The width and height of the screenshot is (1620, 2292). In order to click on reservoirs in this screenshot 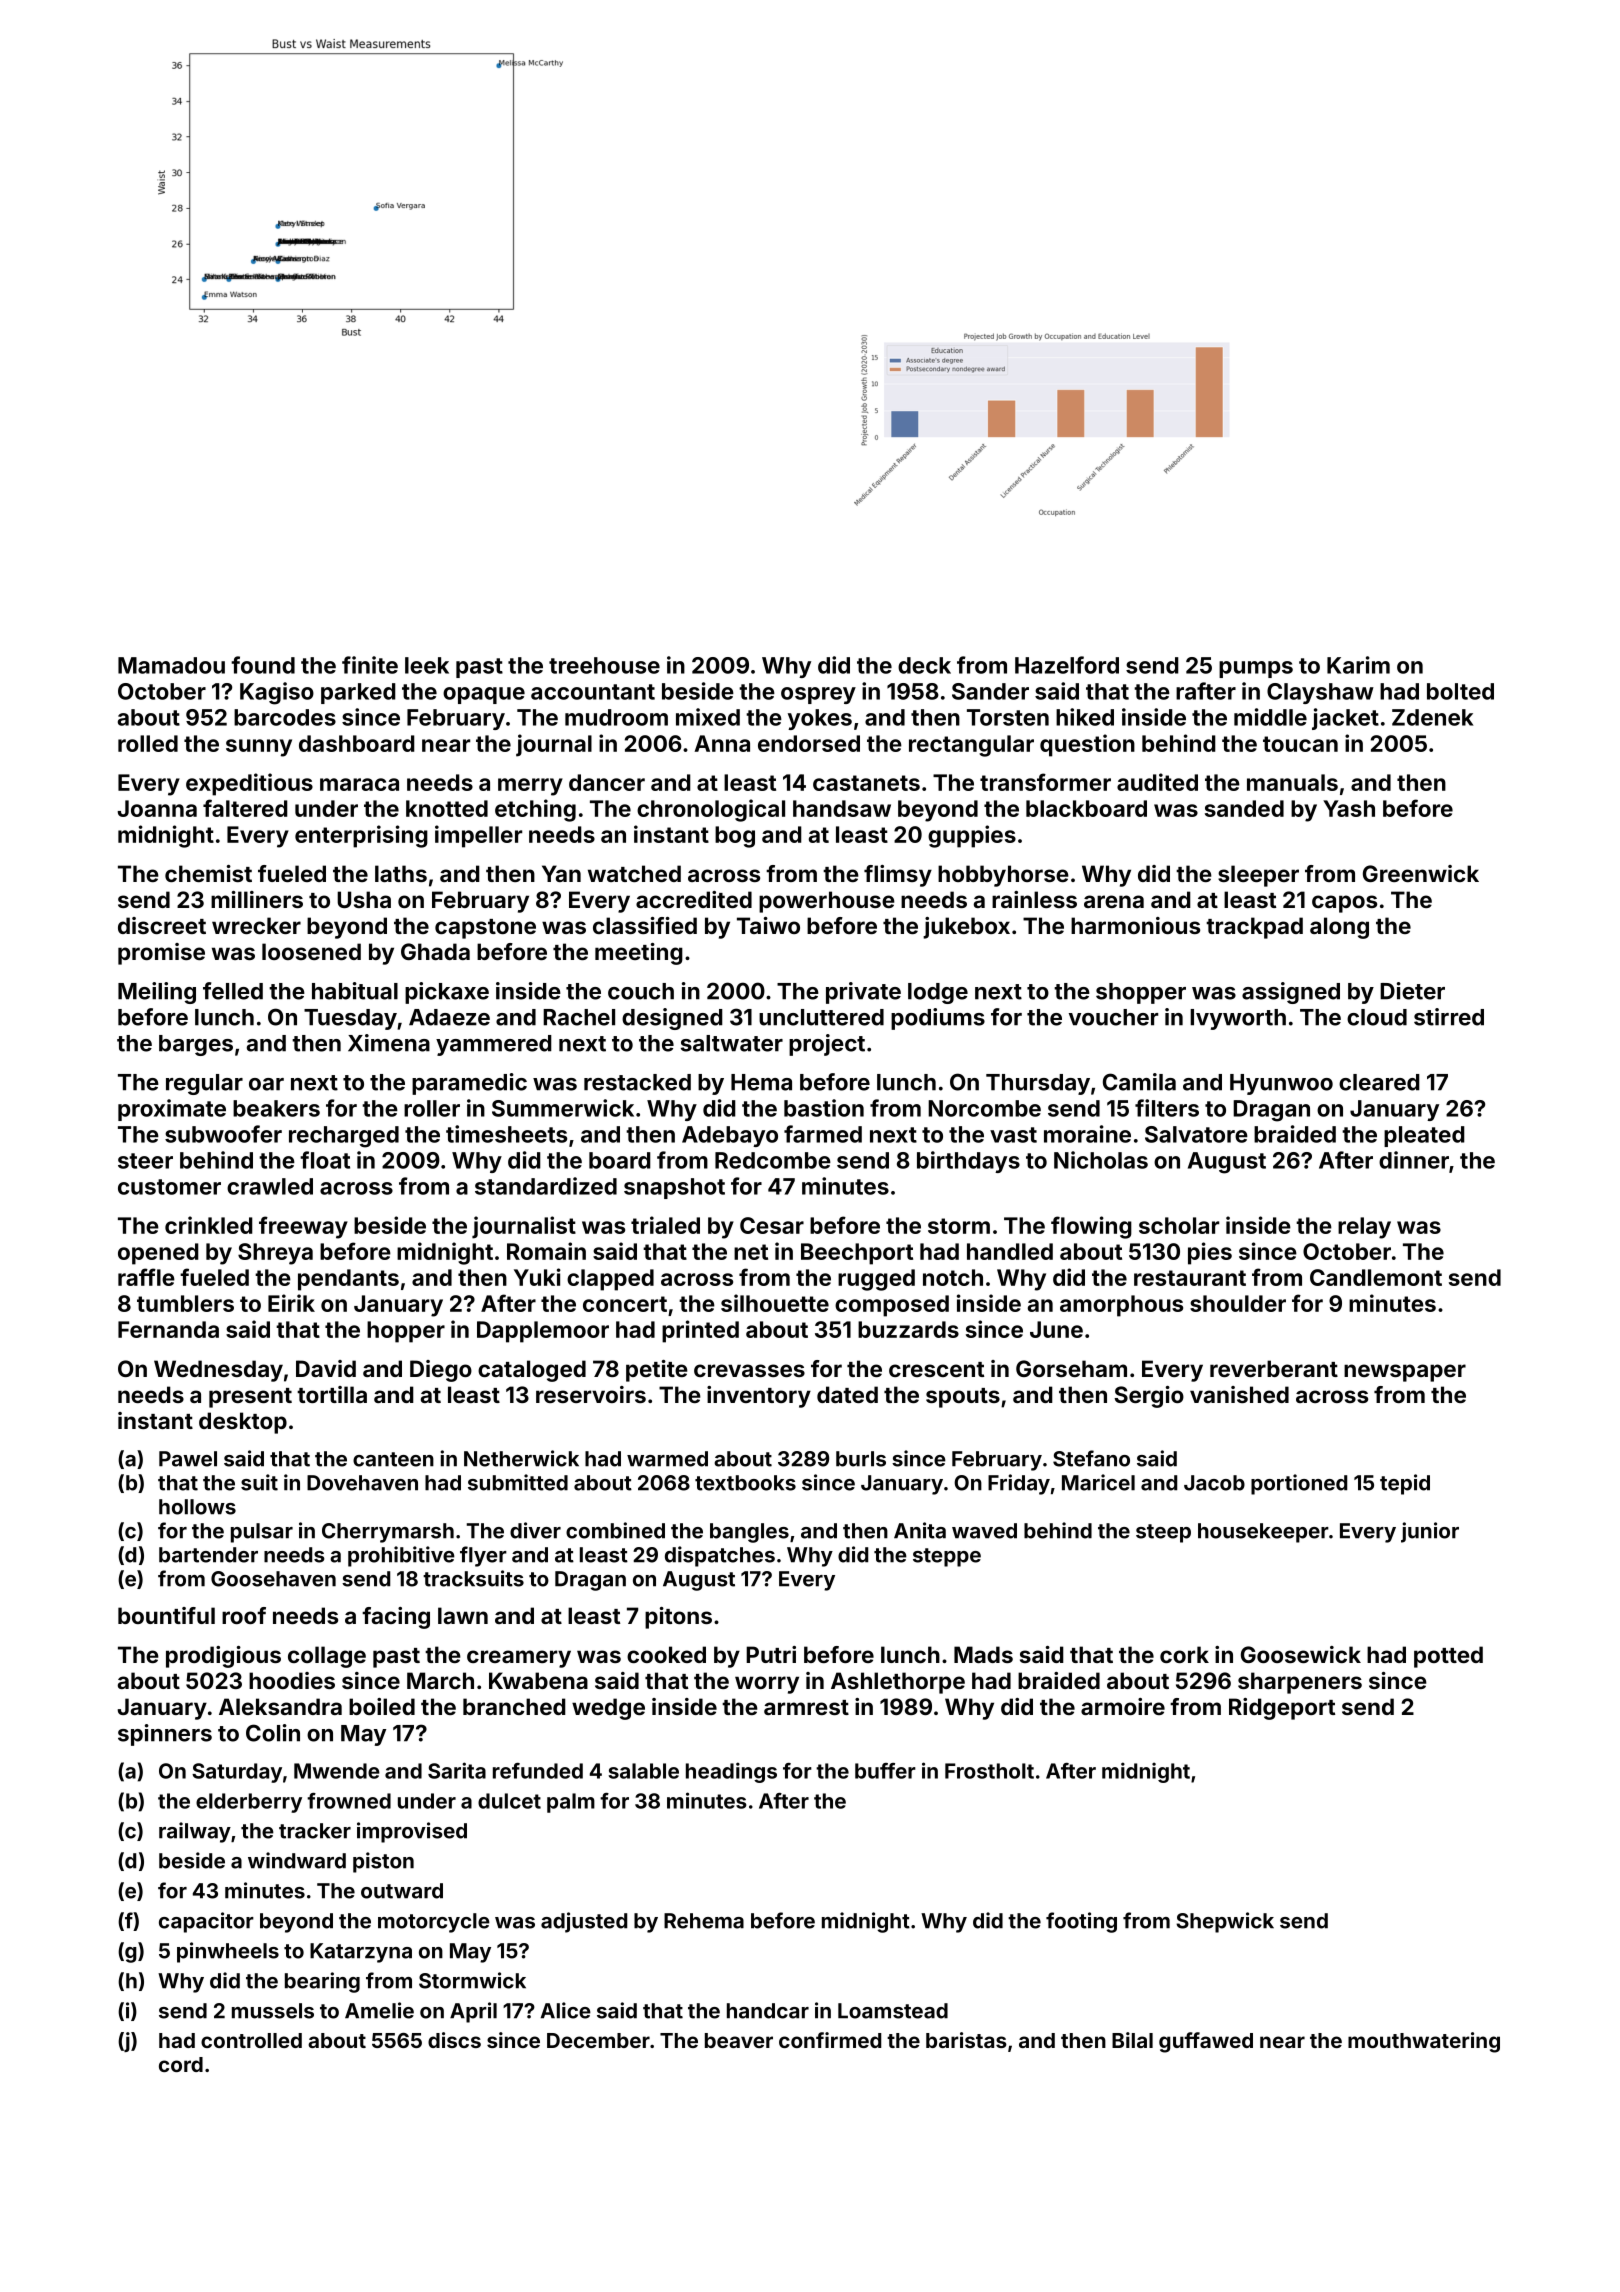, I will do `click(591, 1394)`.
